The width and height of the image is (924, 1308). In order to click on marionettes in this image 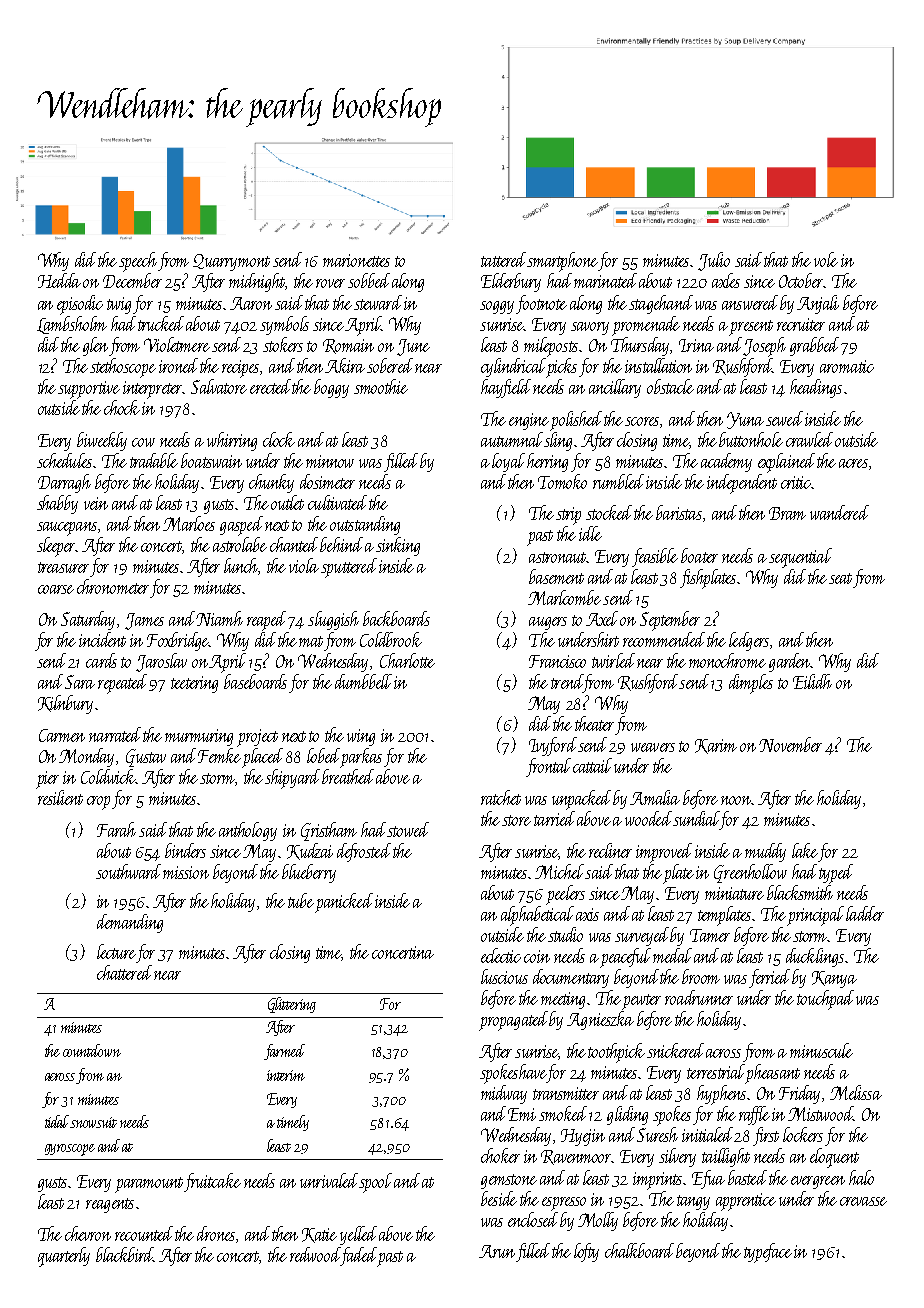, I will do `click(356, 260)`.
